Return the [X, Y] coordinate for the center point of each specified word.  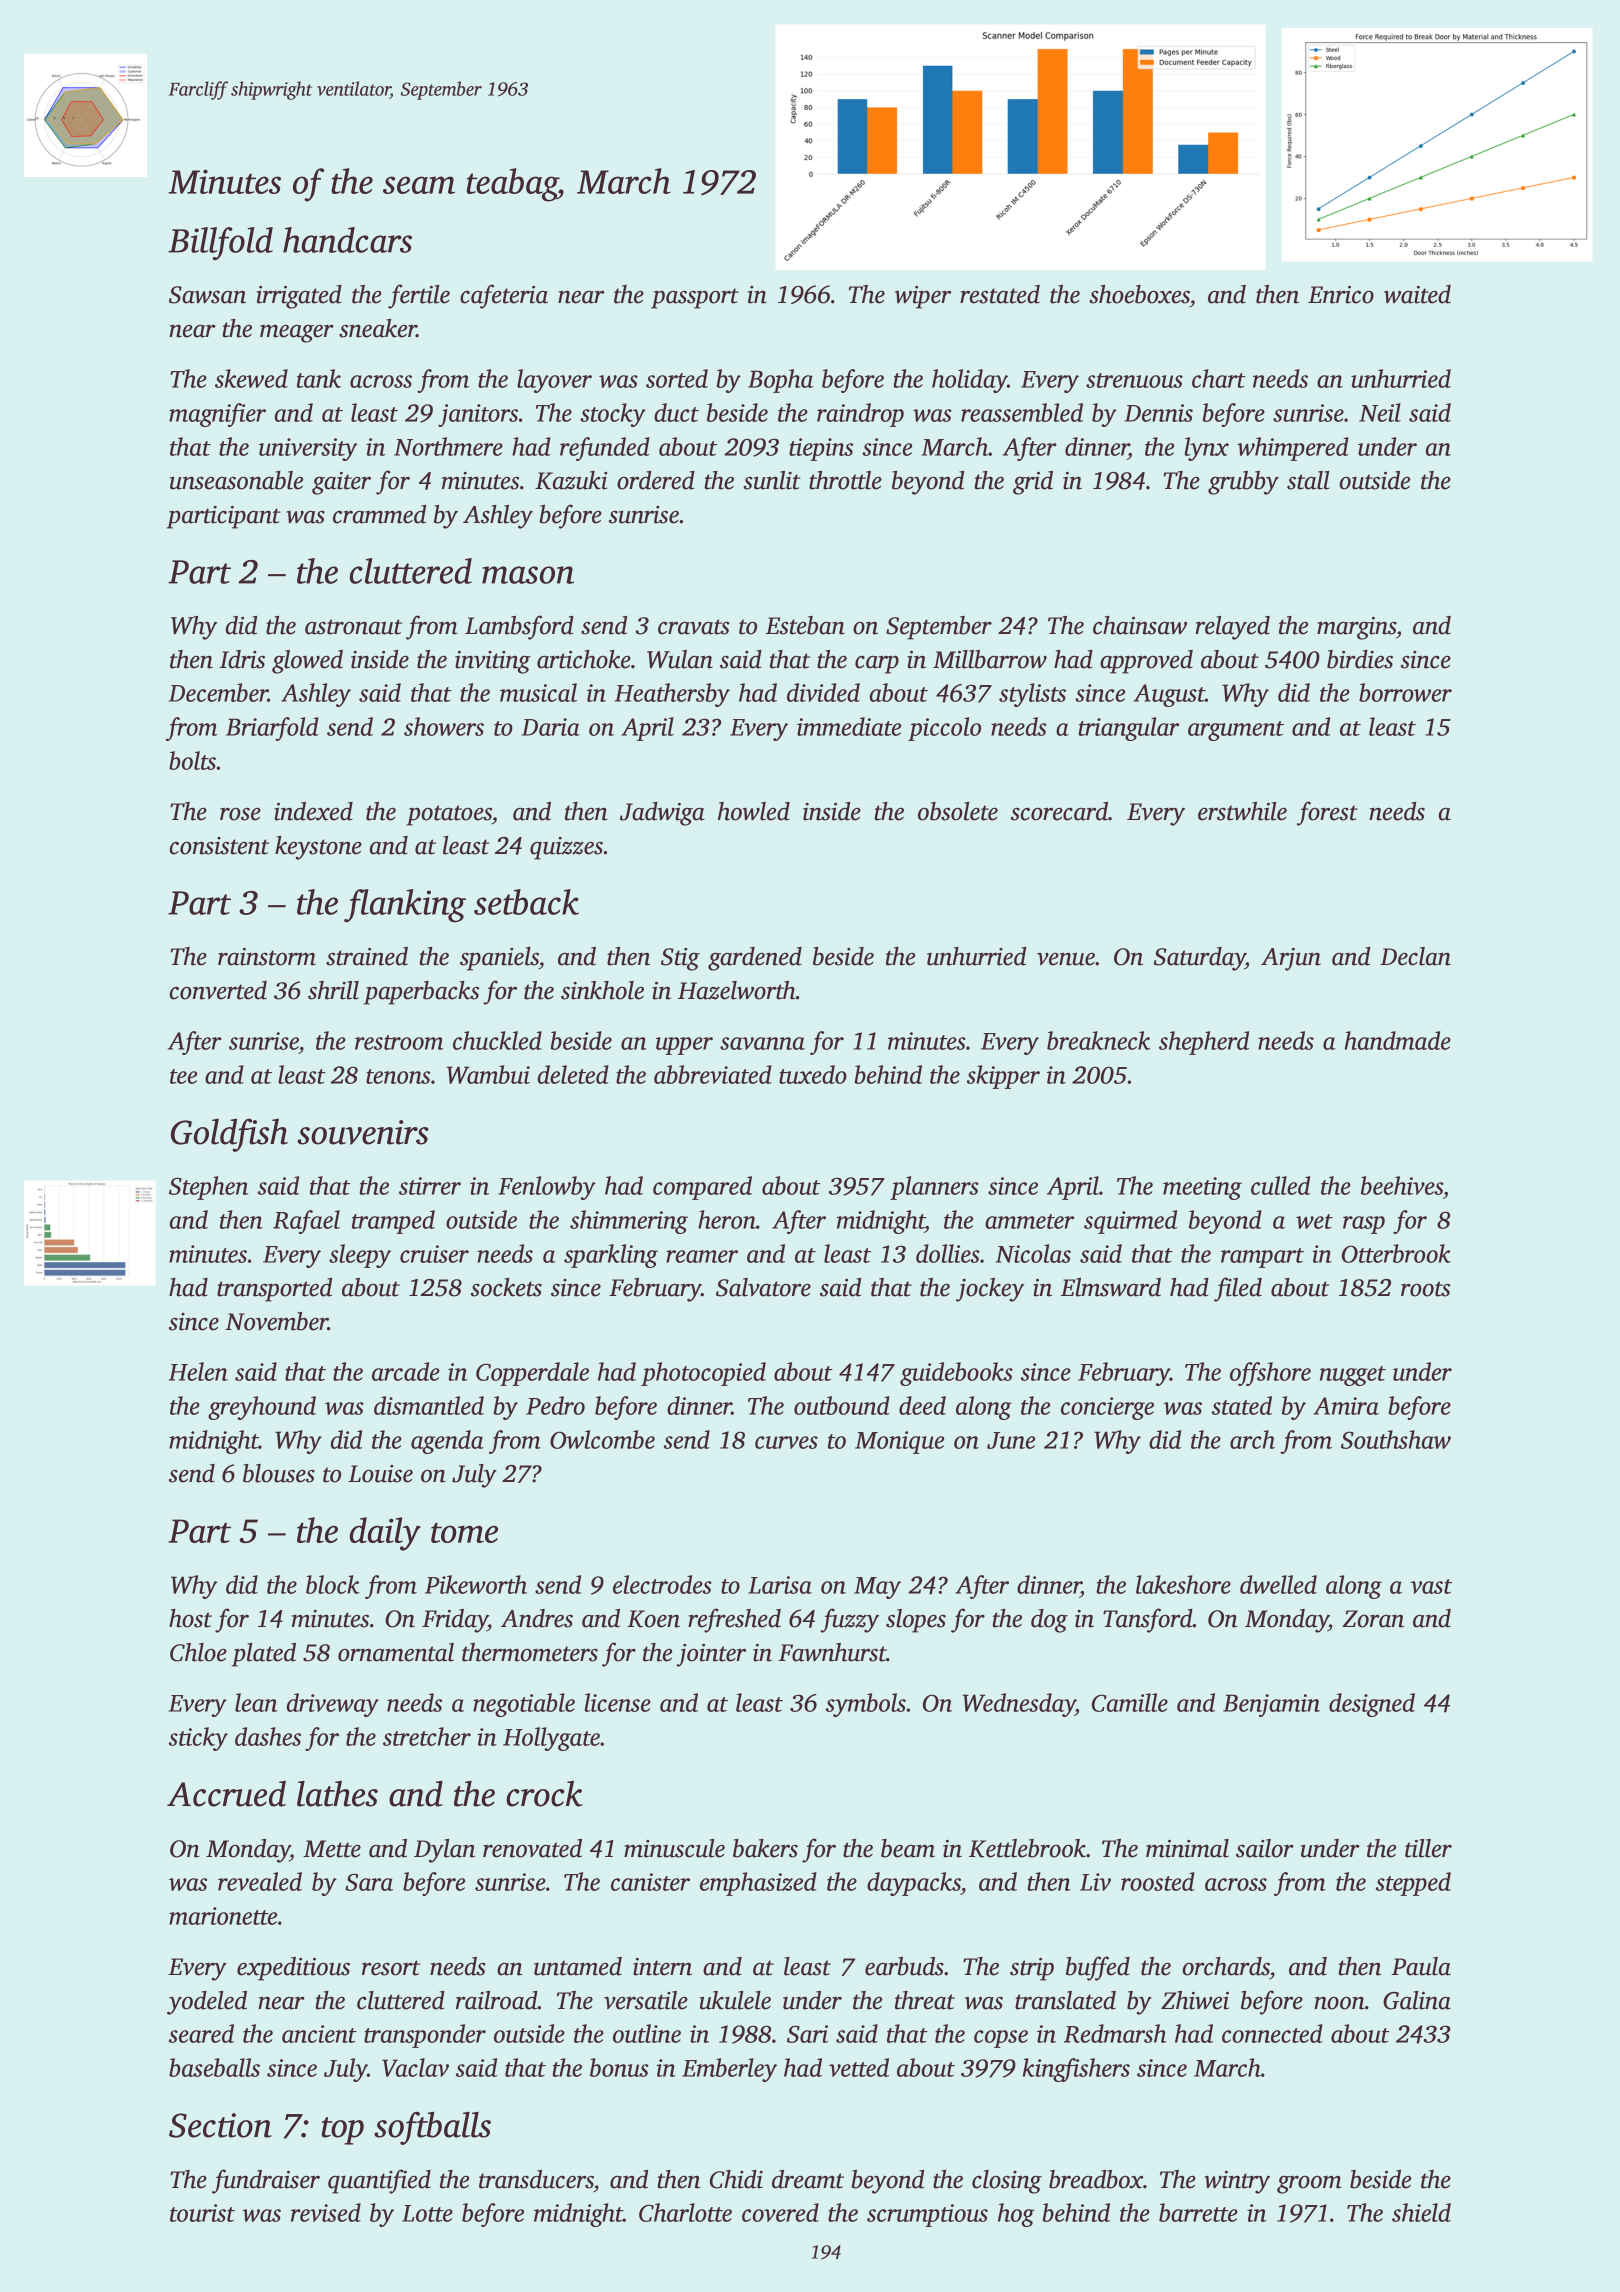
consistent [219, 846]
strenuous [1134, 380]
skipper [1003, 1077]
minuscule [674, 1848]
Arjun [1291, 959]
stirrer [430, 1186]
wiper [923, 297]
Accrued [226, 1794]
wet [1314, 1221]
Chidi [736, 2179]
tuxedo [813, 1074]
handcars [347, 240]
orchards [1226, 1966]
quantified [379, 2181]
